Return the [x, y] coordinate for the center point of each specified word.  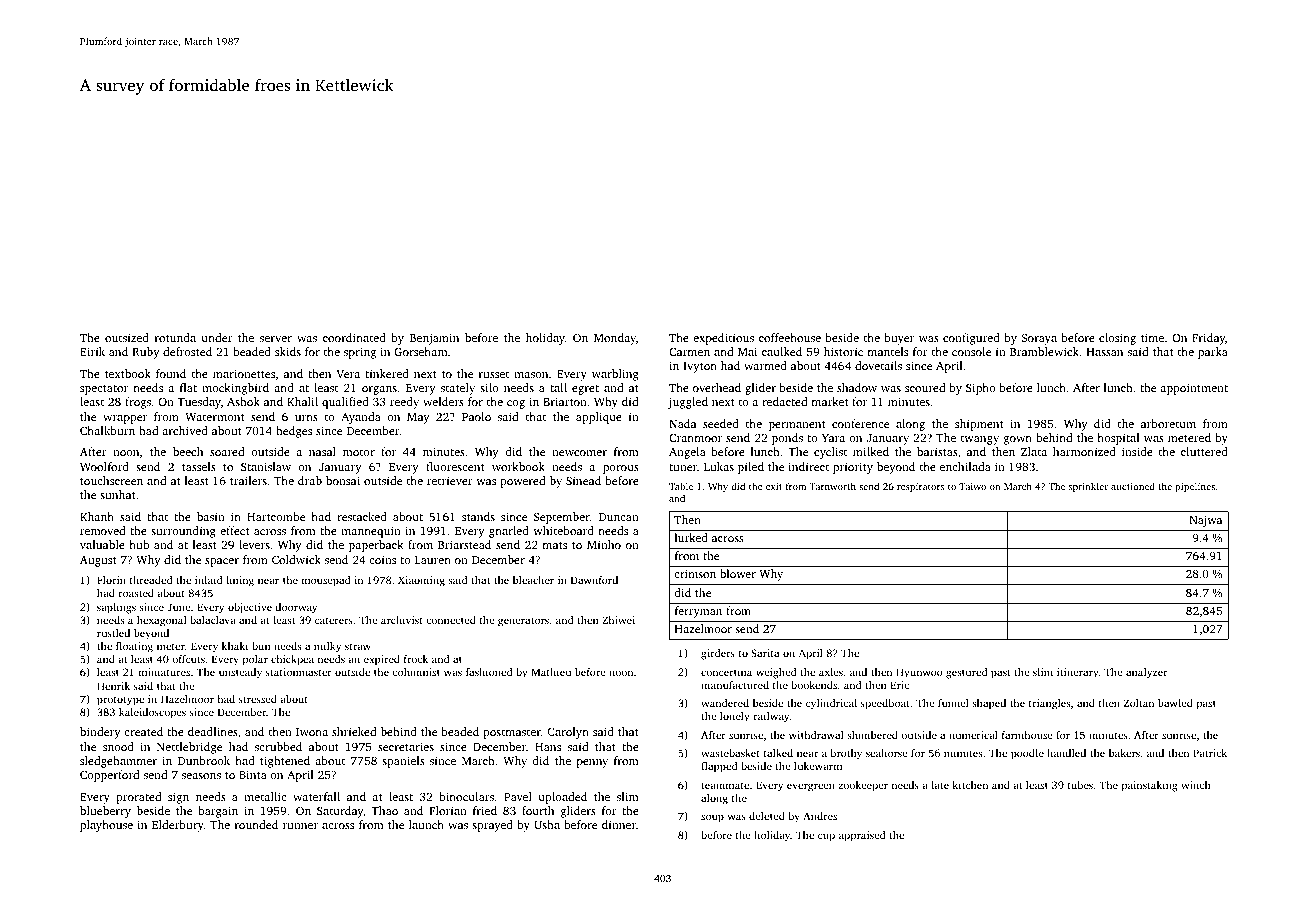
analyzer [1146, 673]
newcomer [579, 453]
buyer [899, 339]
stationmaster [299, 672]
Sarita [765, 653]
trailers [248, 480]
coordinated [354, 337]
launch [426, 824]
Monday [615, 339]
